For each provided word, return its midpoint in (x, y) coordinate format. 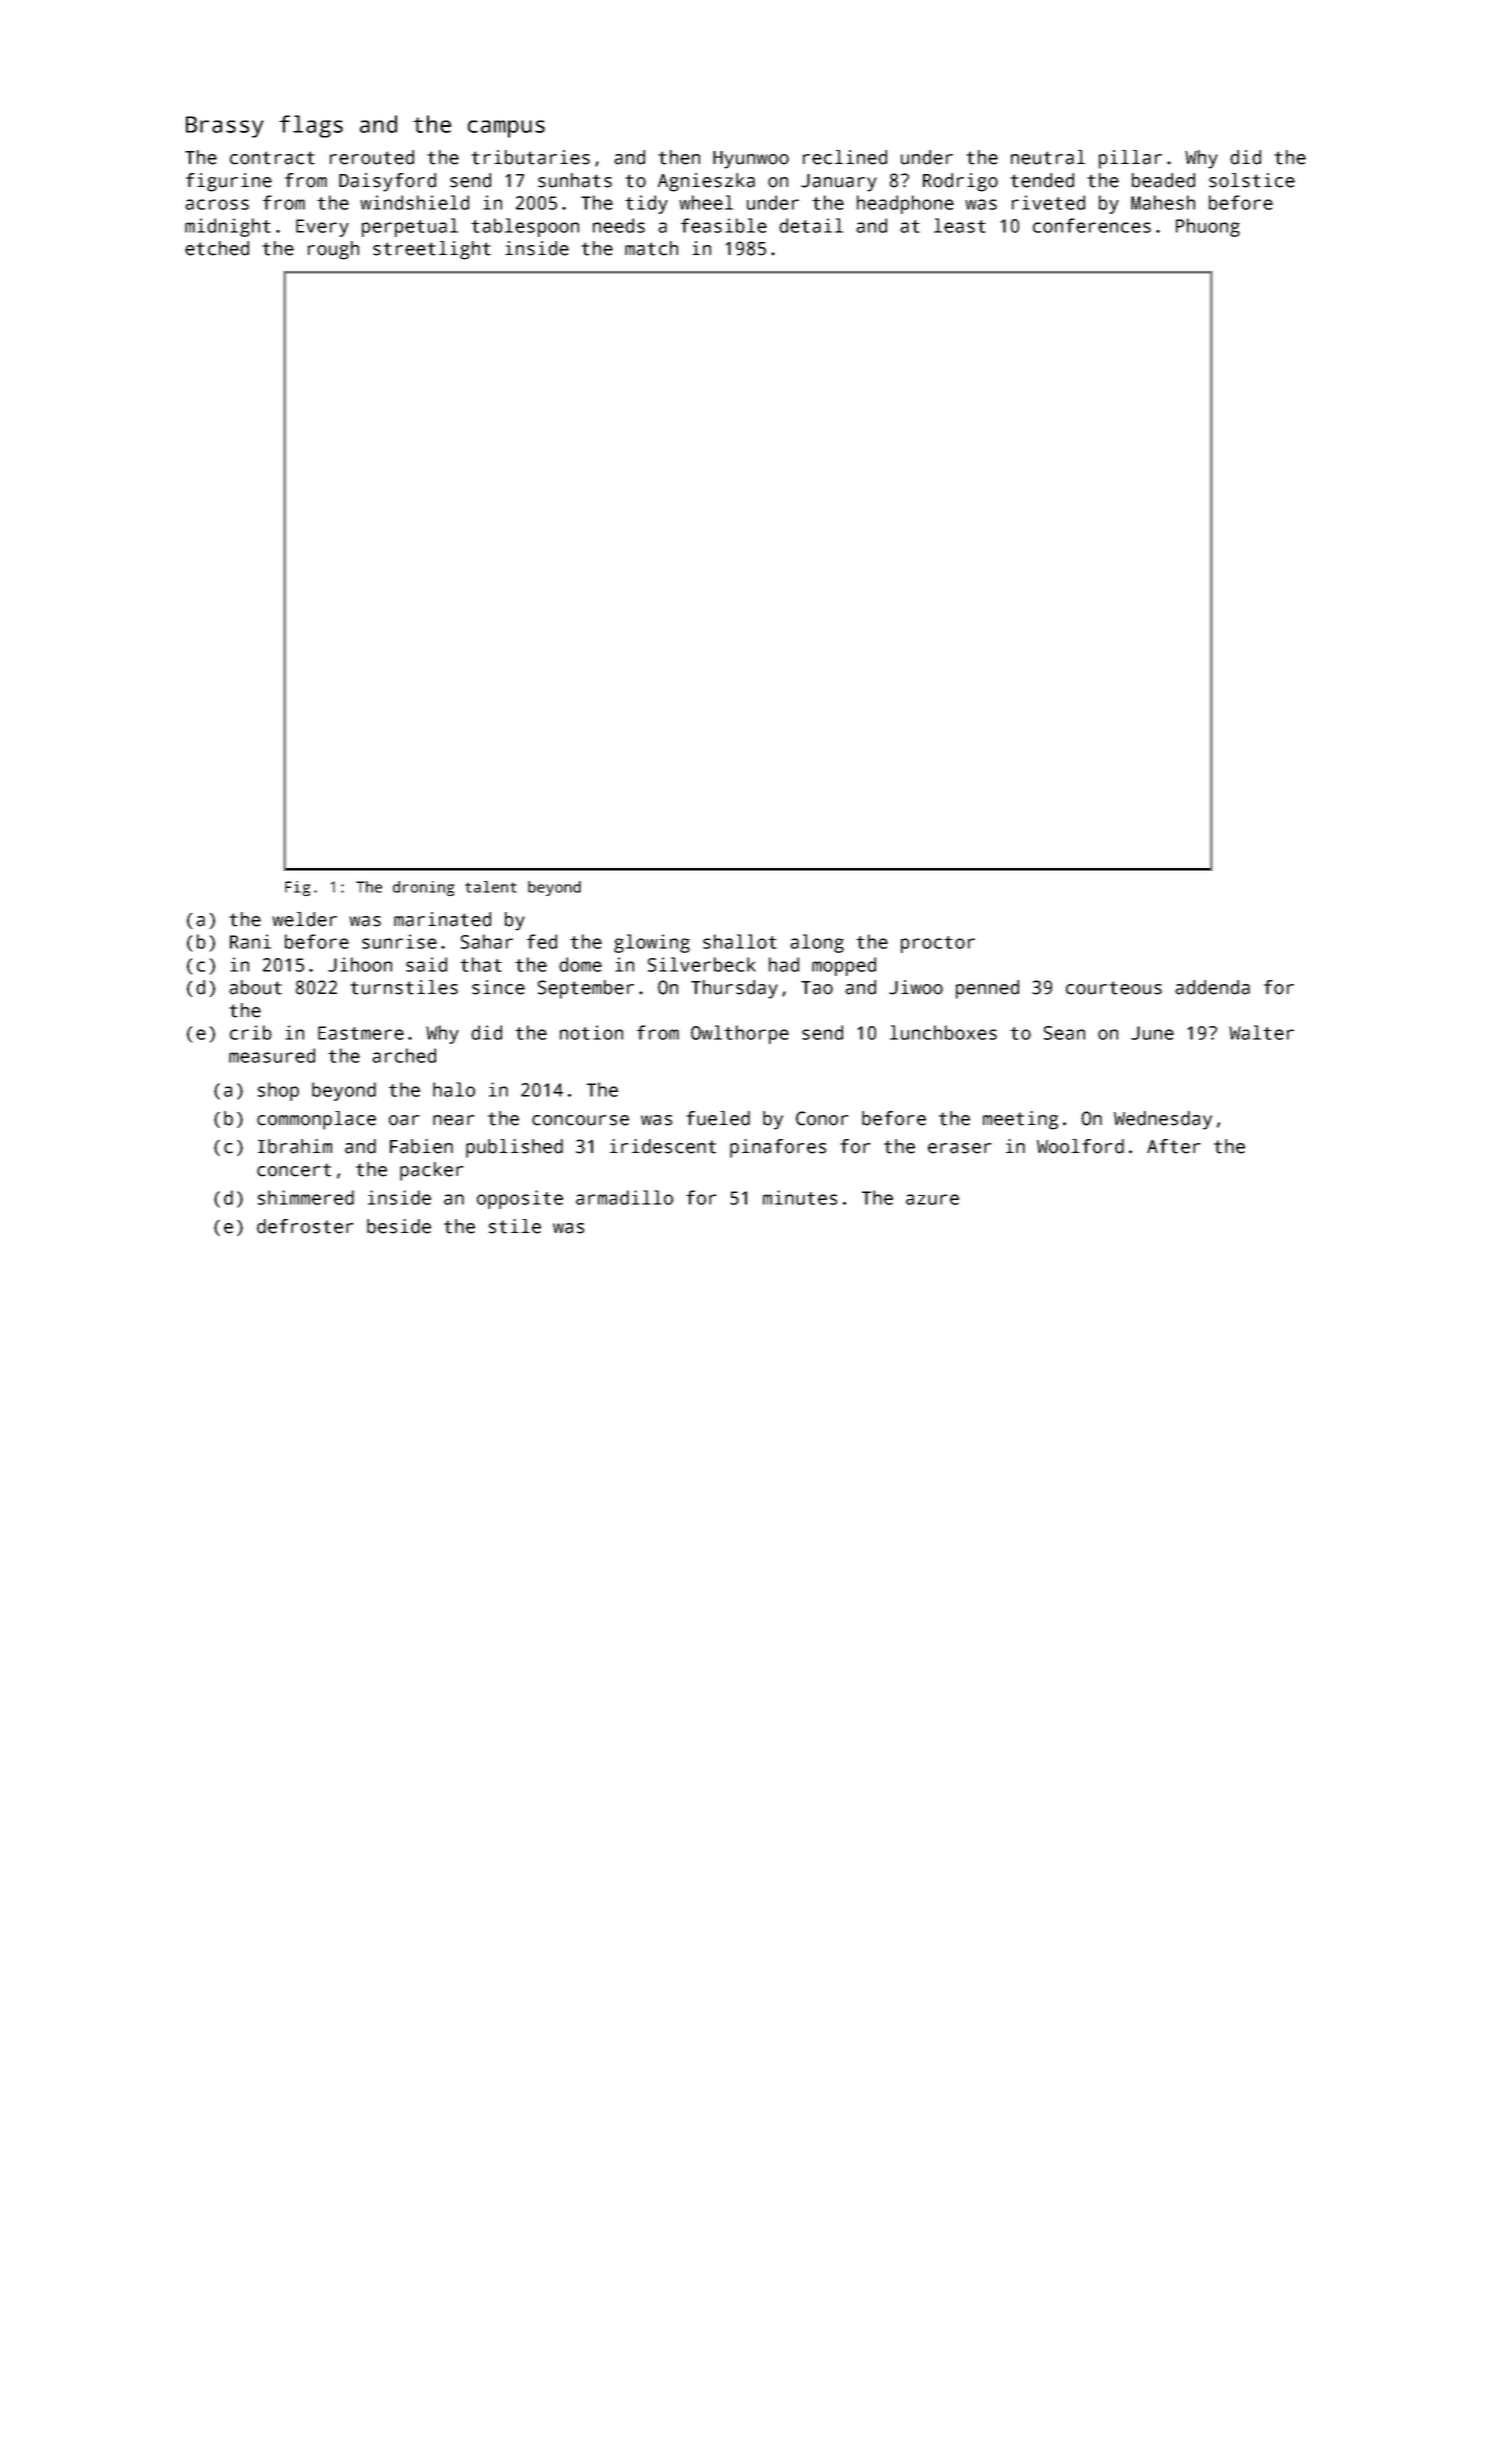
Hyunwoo (751, 160)
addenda (1212, 987)
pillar (1130, 159)
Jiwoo (916, 987)
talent (491, 887)
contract (272, 158)
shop (278, 1091)
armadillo (624, 1197)
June (1152, 1033)
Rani (250, 941)
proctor (938, 944)
